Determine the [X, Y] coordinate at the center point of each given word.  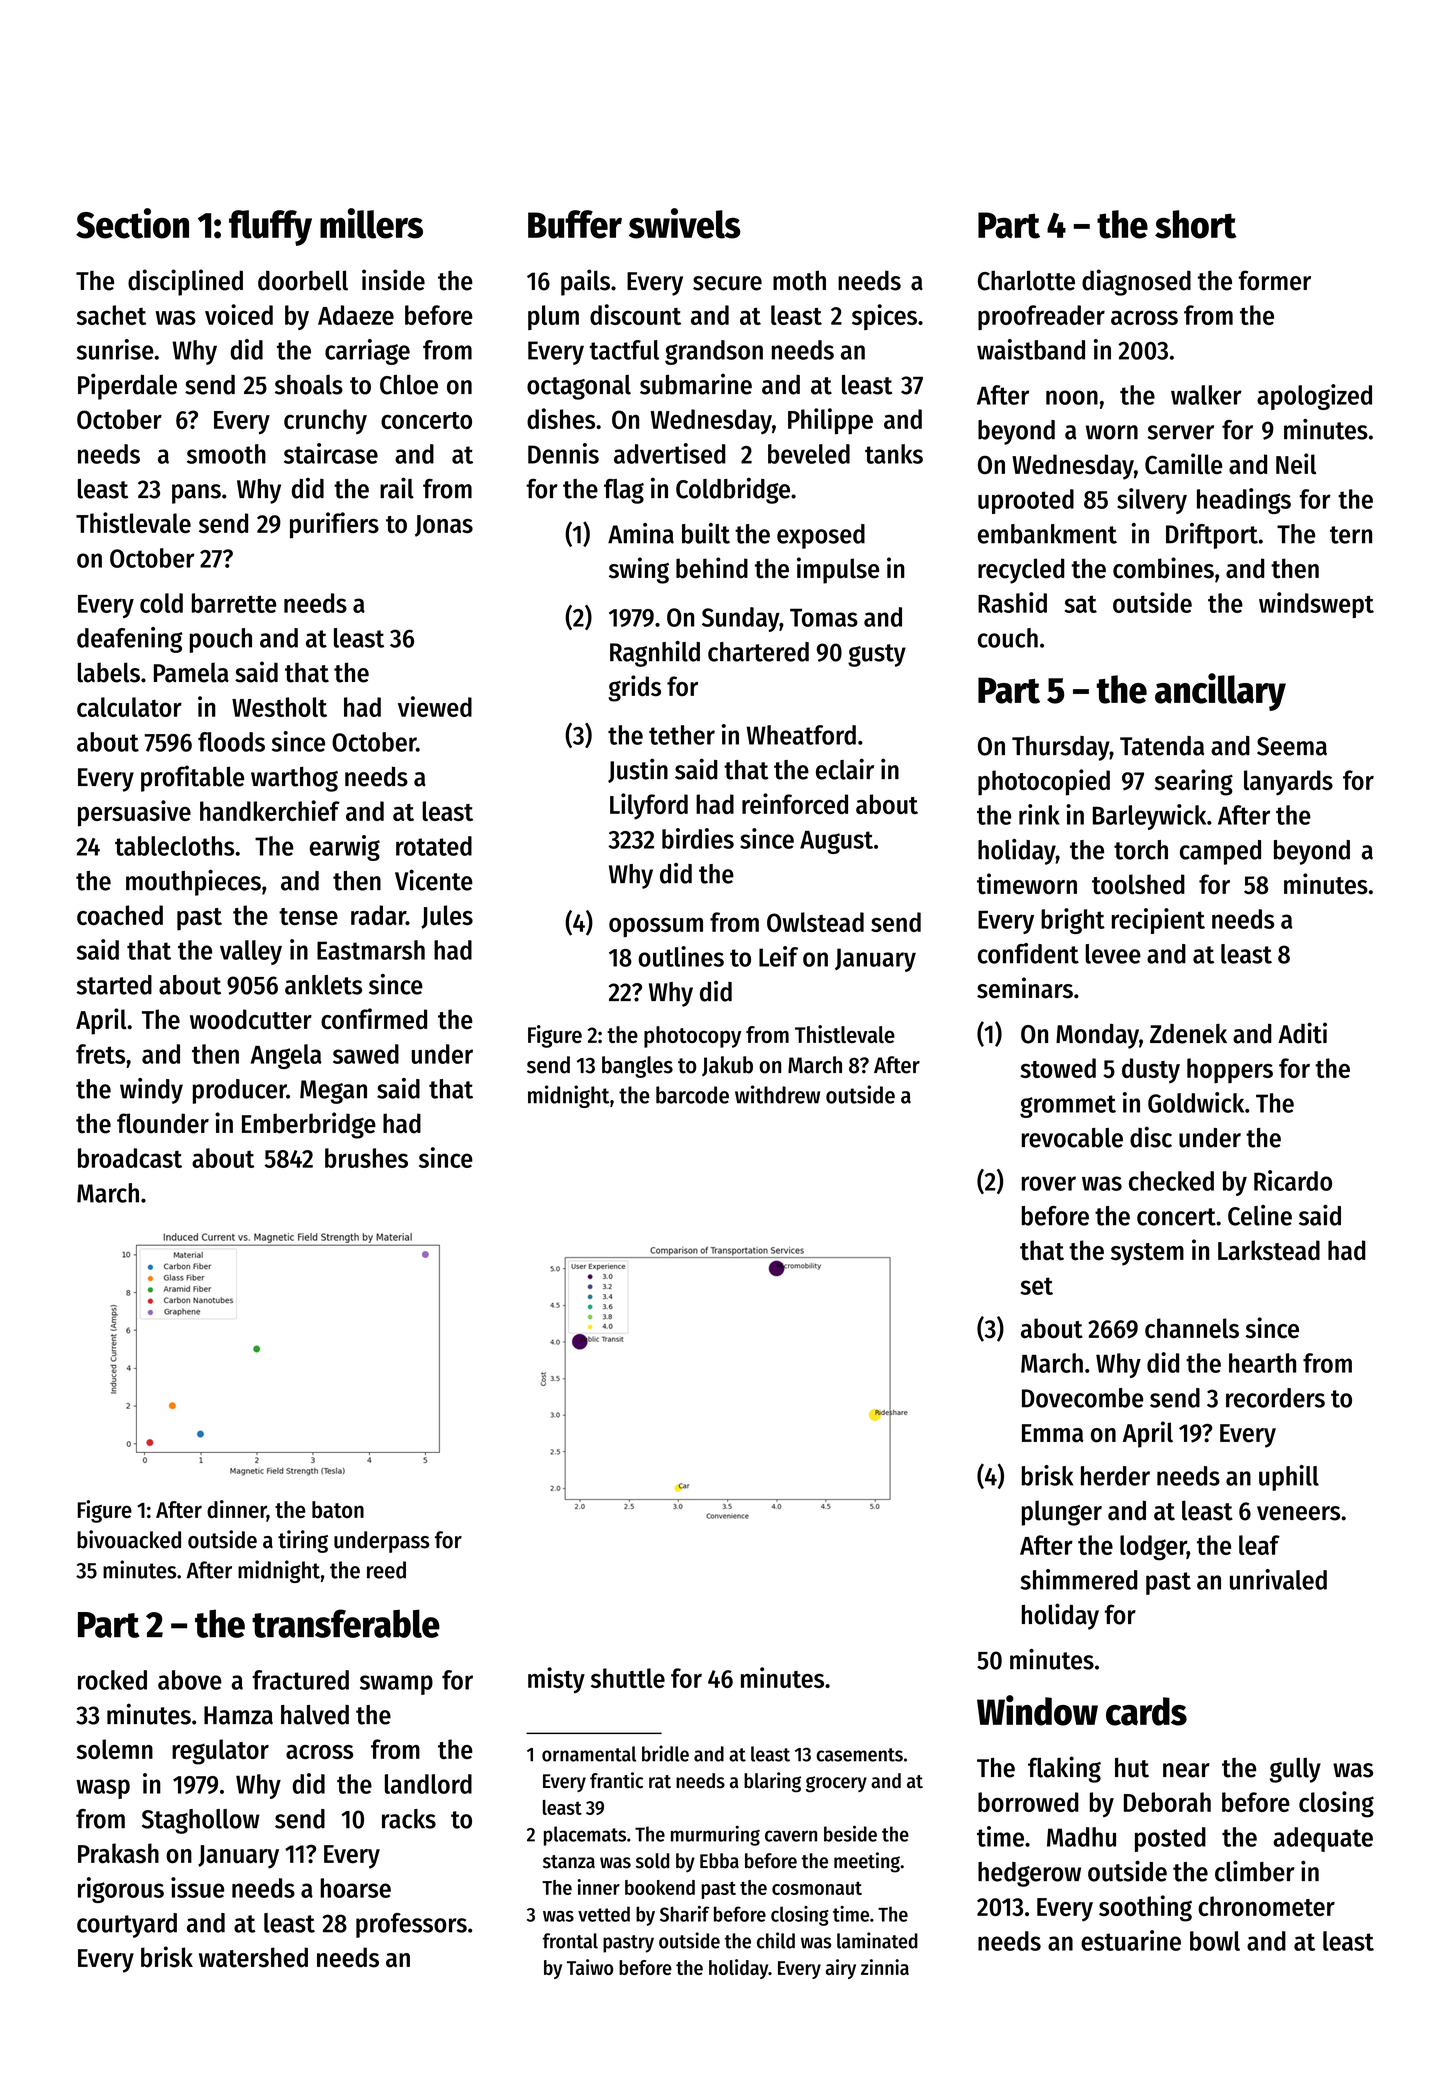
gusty [877, 655]
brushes [366, 1158]
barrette [234, 603]
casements [859, 1755]
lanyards [1288, 783]
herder [1115, 1476]
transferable [346, 1623]
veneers [1298, 1513]
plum [553, 317]
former [1274, 280]
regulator [220, 1752]
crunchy [325, 421]
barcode [692, 1095]
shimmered [1079, 1579]
